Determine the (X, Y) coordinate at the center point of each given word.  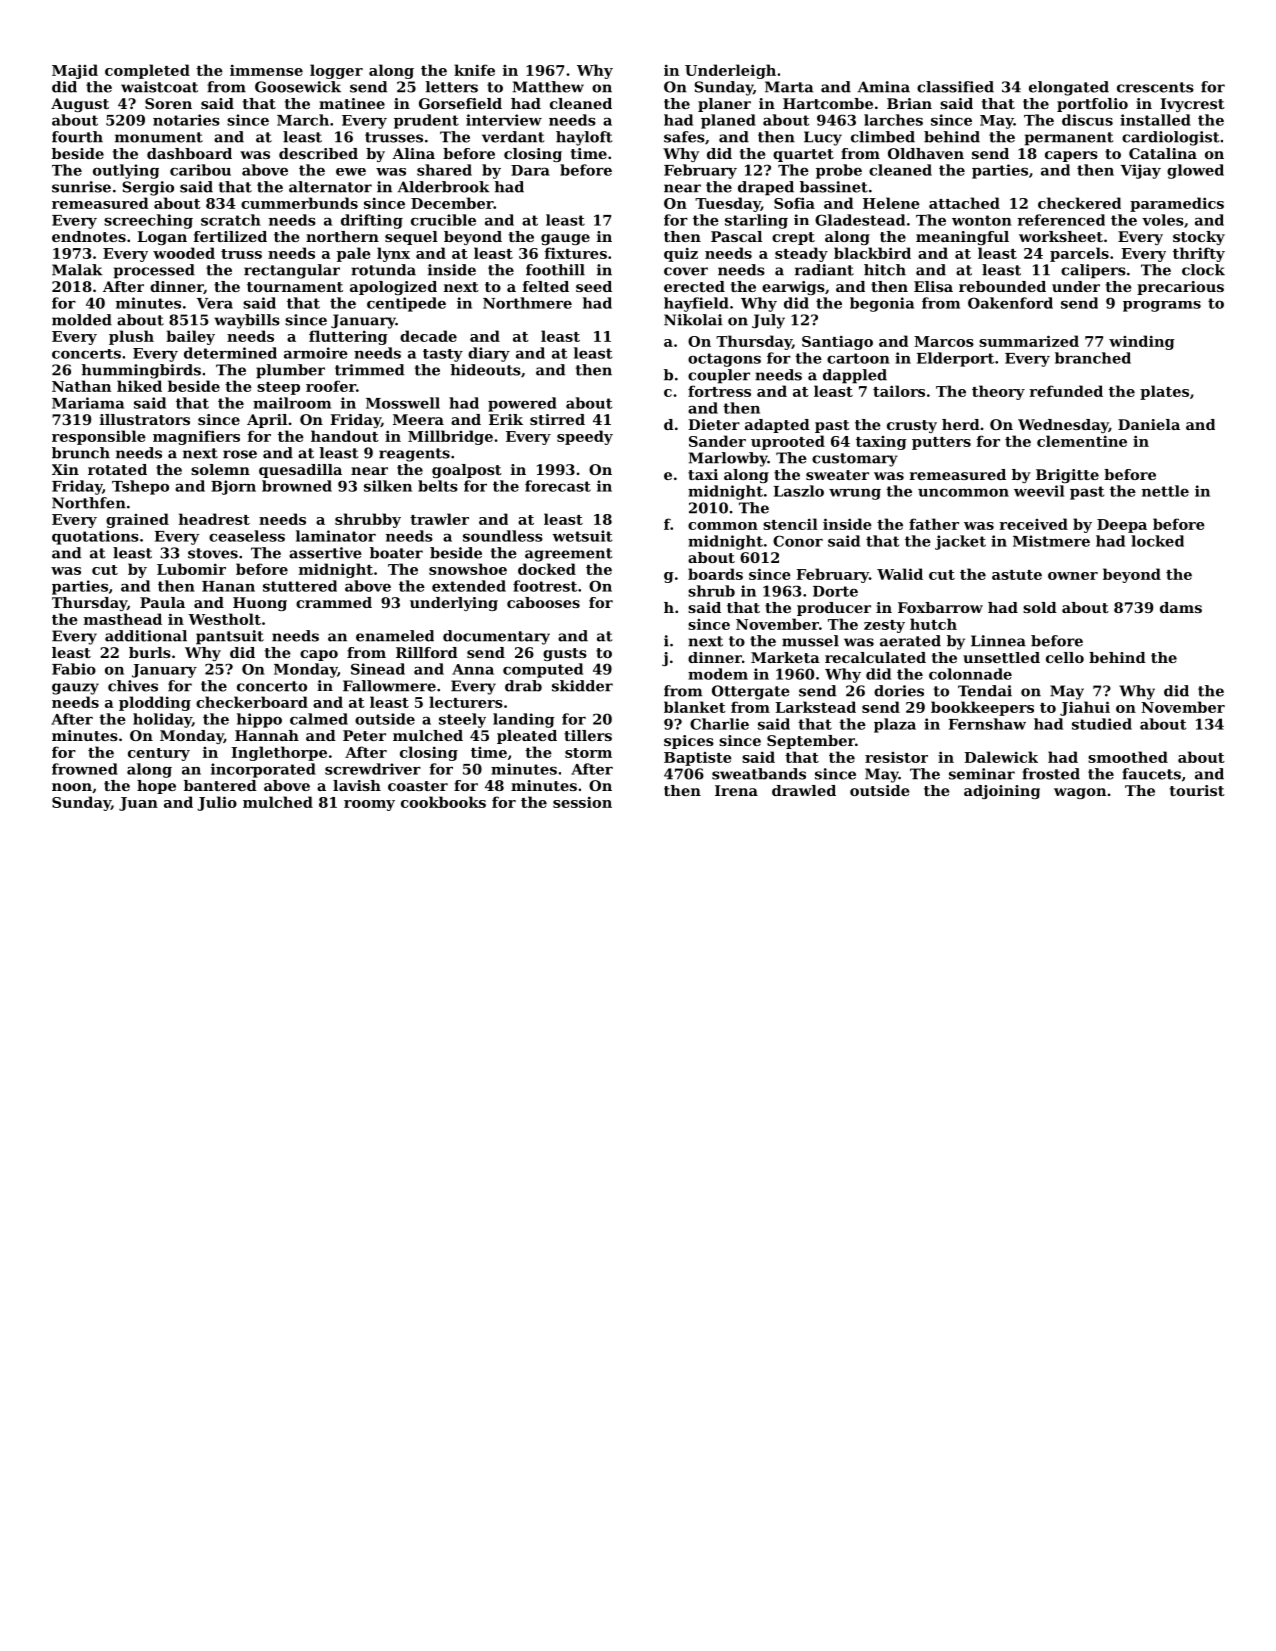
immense (266, 70)
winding (1142, 342)
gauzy (75, 689)
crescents (1155, 87)
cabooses (543, 602)
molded (82, 320)
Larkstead (815, 707)
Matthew (548, 87)
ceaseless (247, 536)
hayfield (696, 304)
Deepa (1122, 526)
